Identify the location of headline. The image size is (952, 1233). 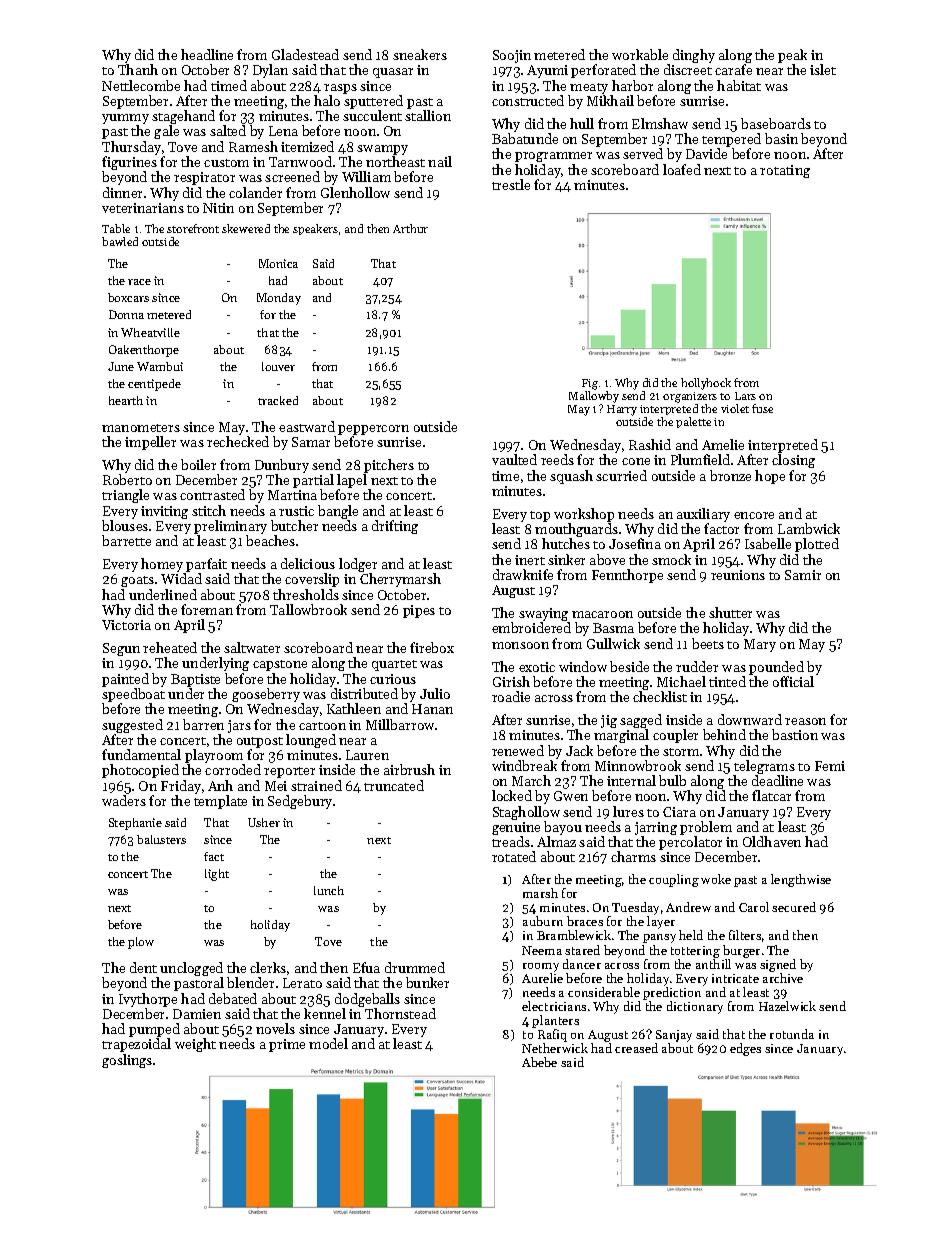
(207, 54).
